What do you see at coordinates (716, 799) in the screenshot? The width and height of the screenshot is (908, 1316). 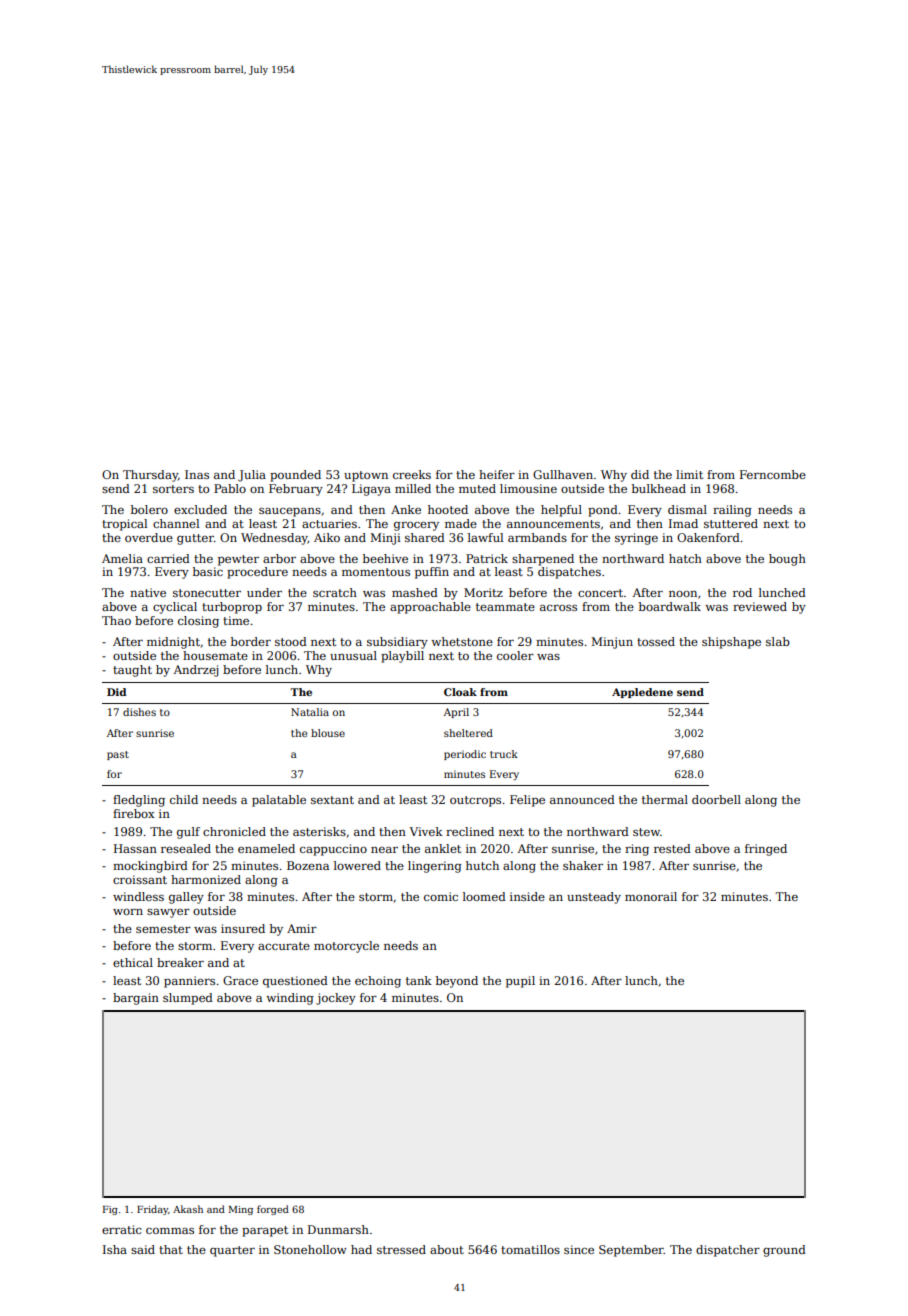 I see `doorbell` at bounding box center [716, 799].
